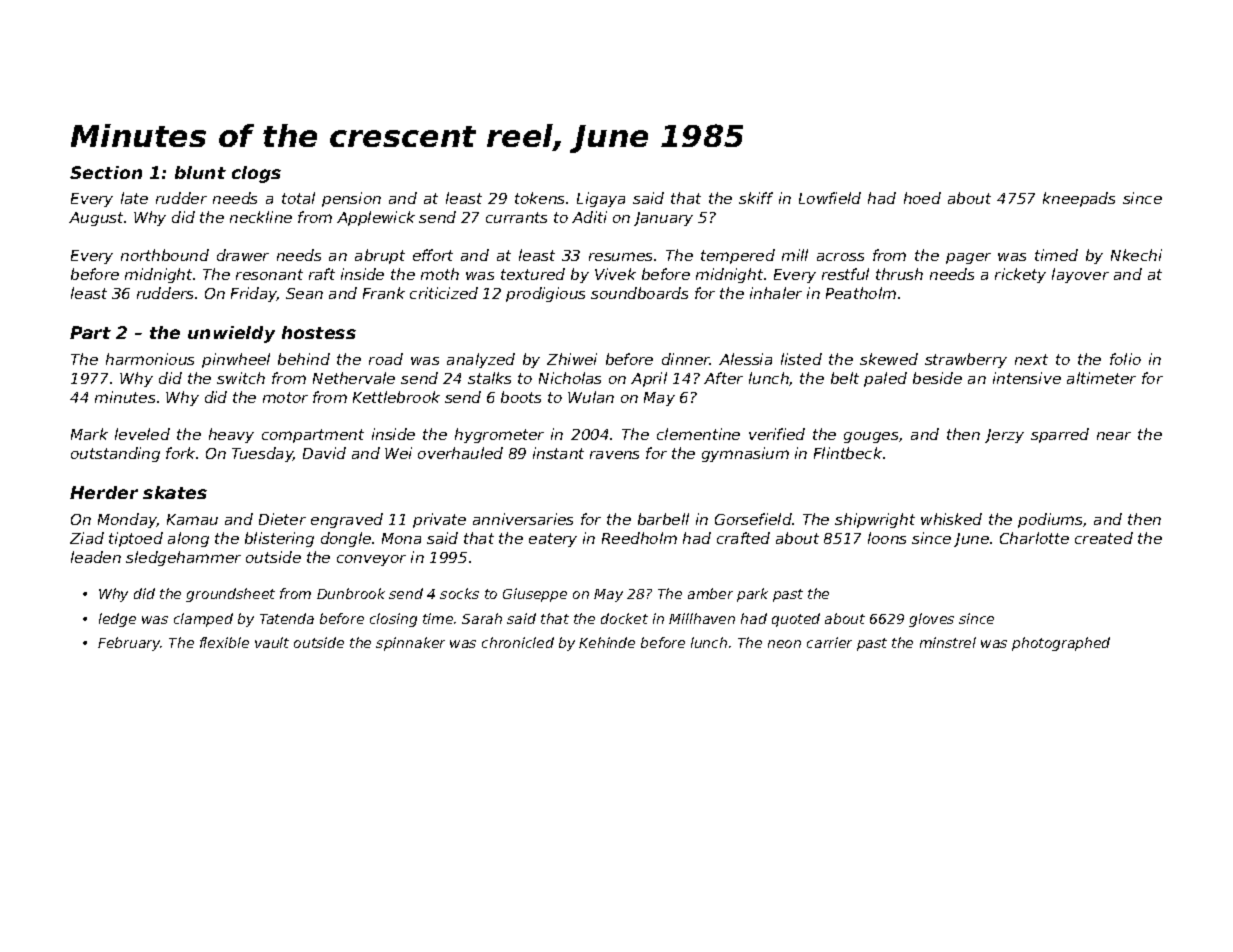 The height and width of the screenshot is (952, 1233). Describe the element at coordinates (346, 539) in the screenshot. I see `dongle` at that location.
